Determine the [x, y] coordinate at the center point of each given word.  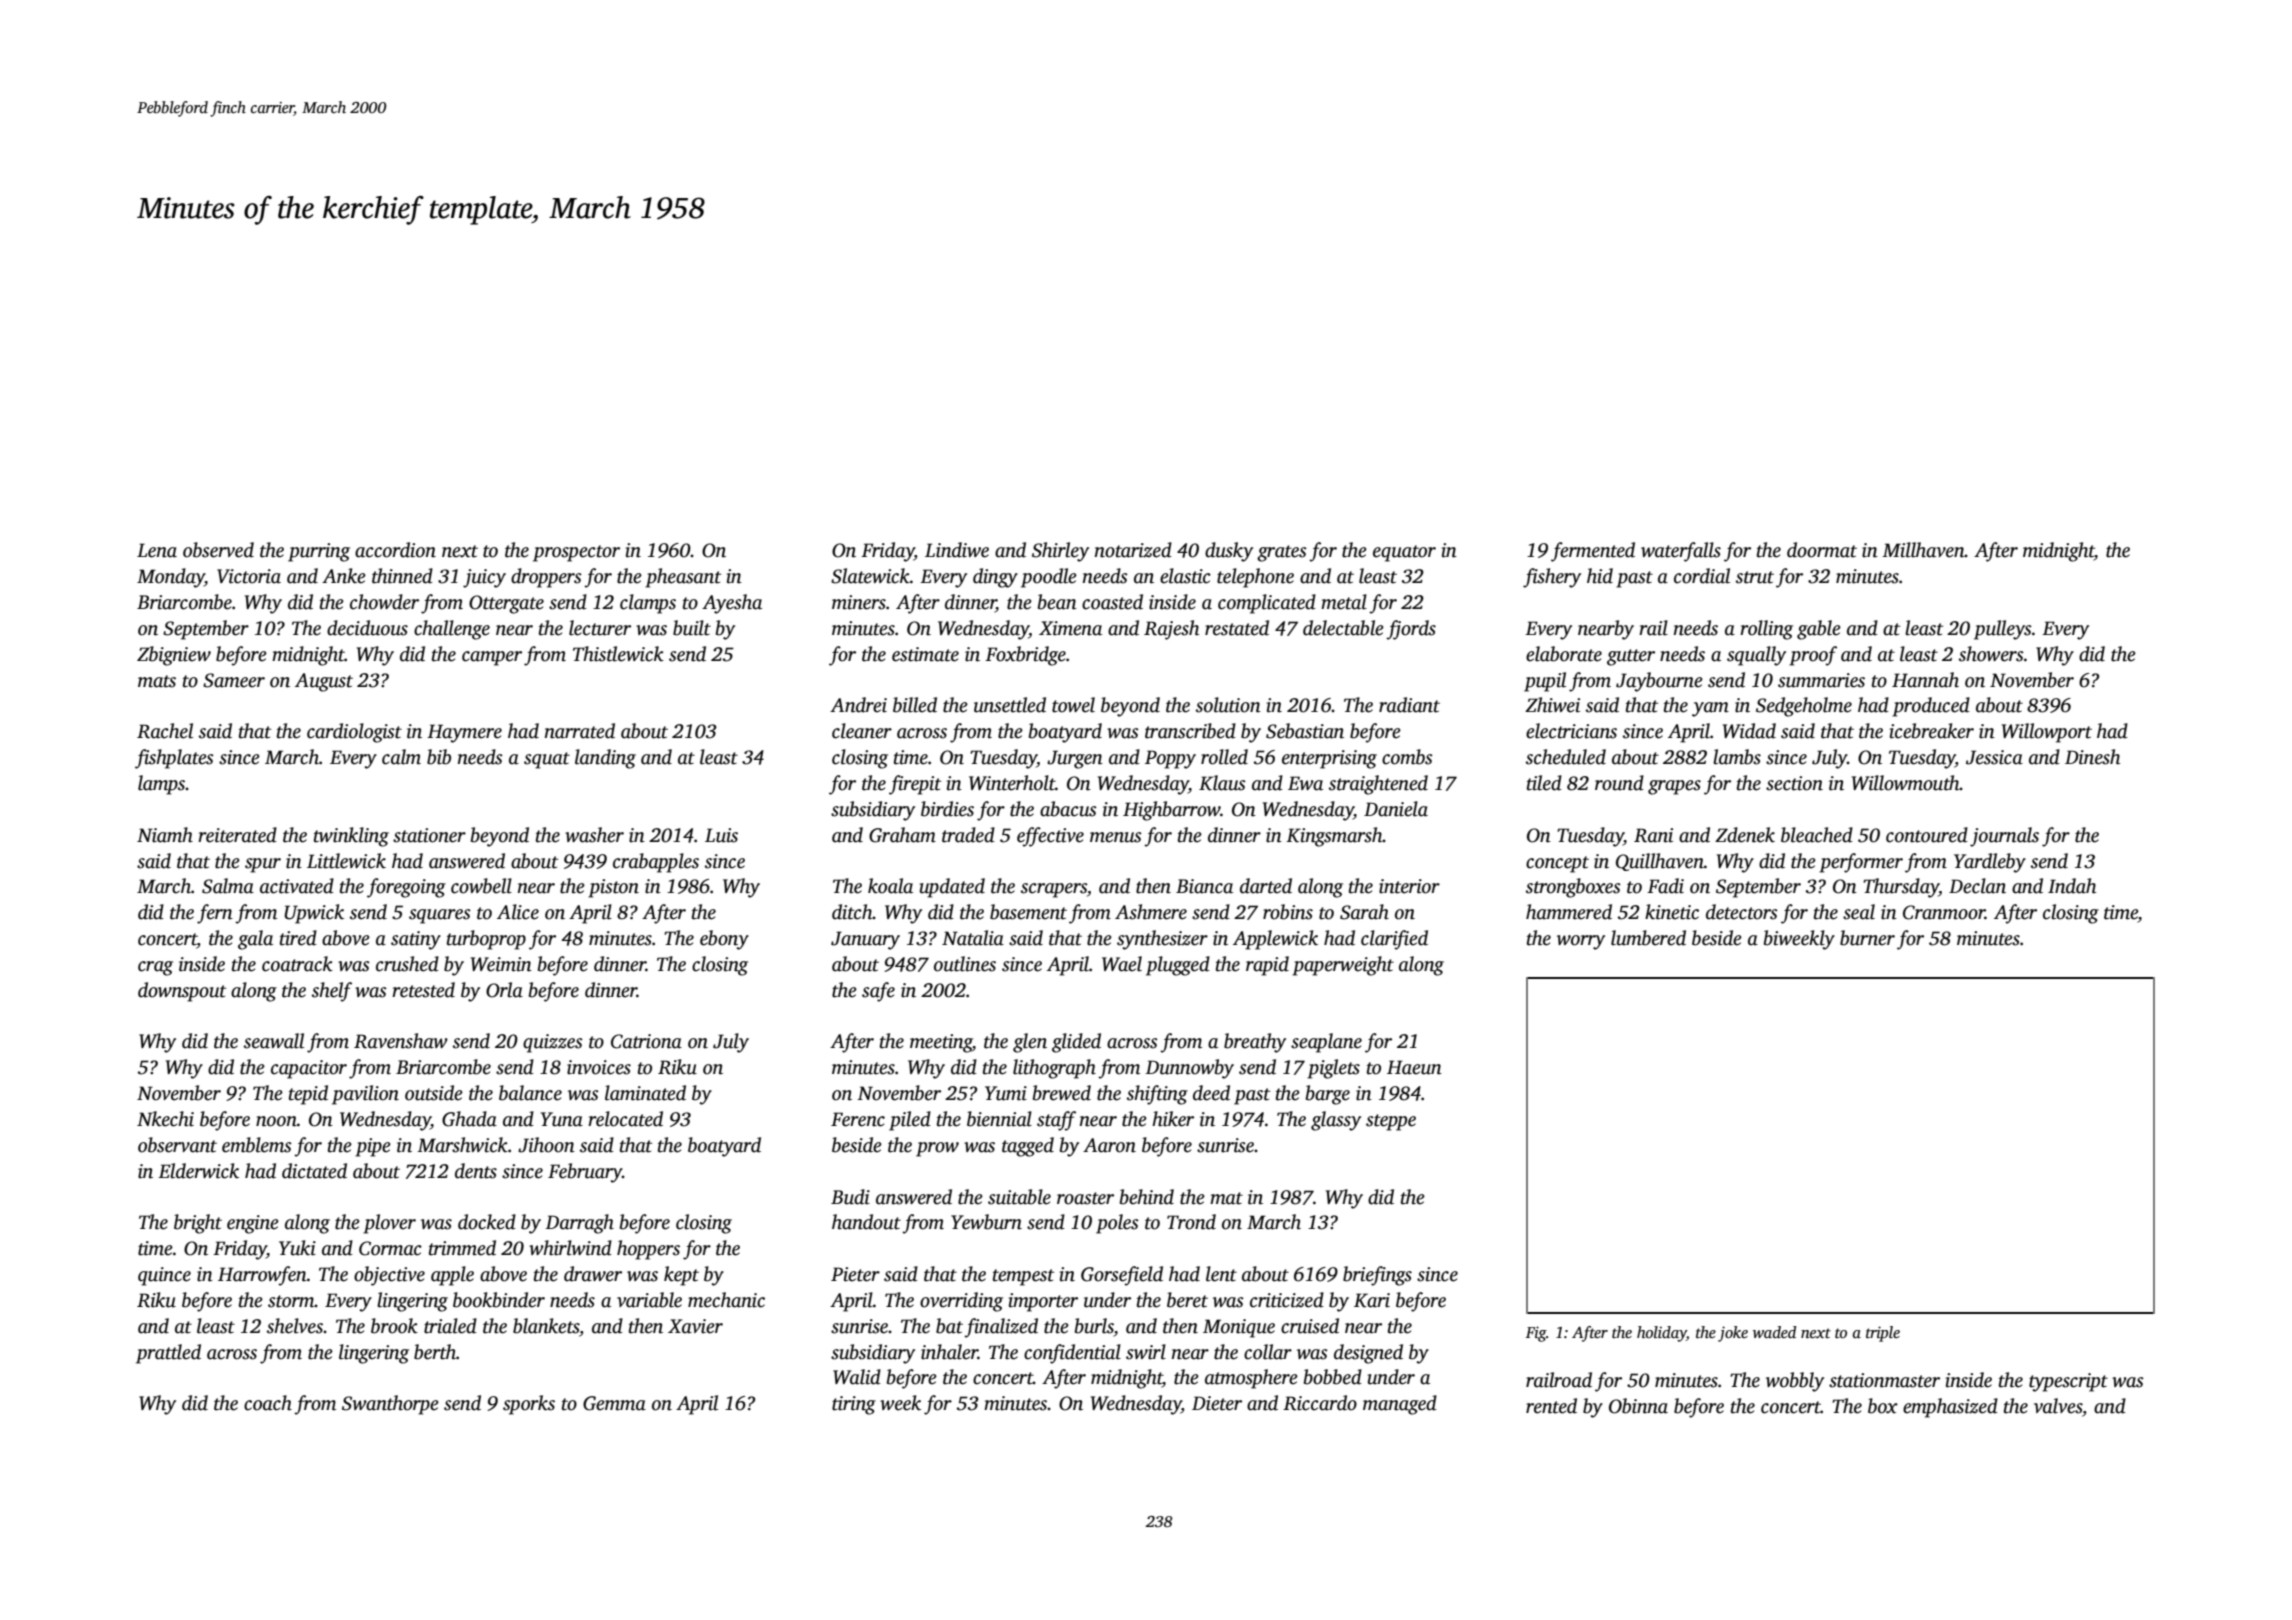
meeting [941, 1043]
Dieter [1217, 1403]
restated [1237, 628]
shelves [295, 1326]
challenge [452, 630]
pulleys [2003, 630]
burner [1867, 938]
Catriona [646, 1041]
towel [1073, 705]
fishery [1552, 578]
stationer [429, 835]
